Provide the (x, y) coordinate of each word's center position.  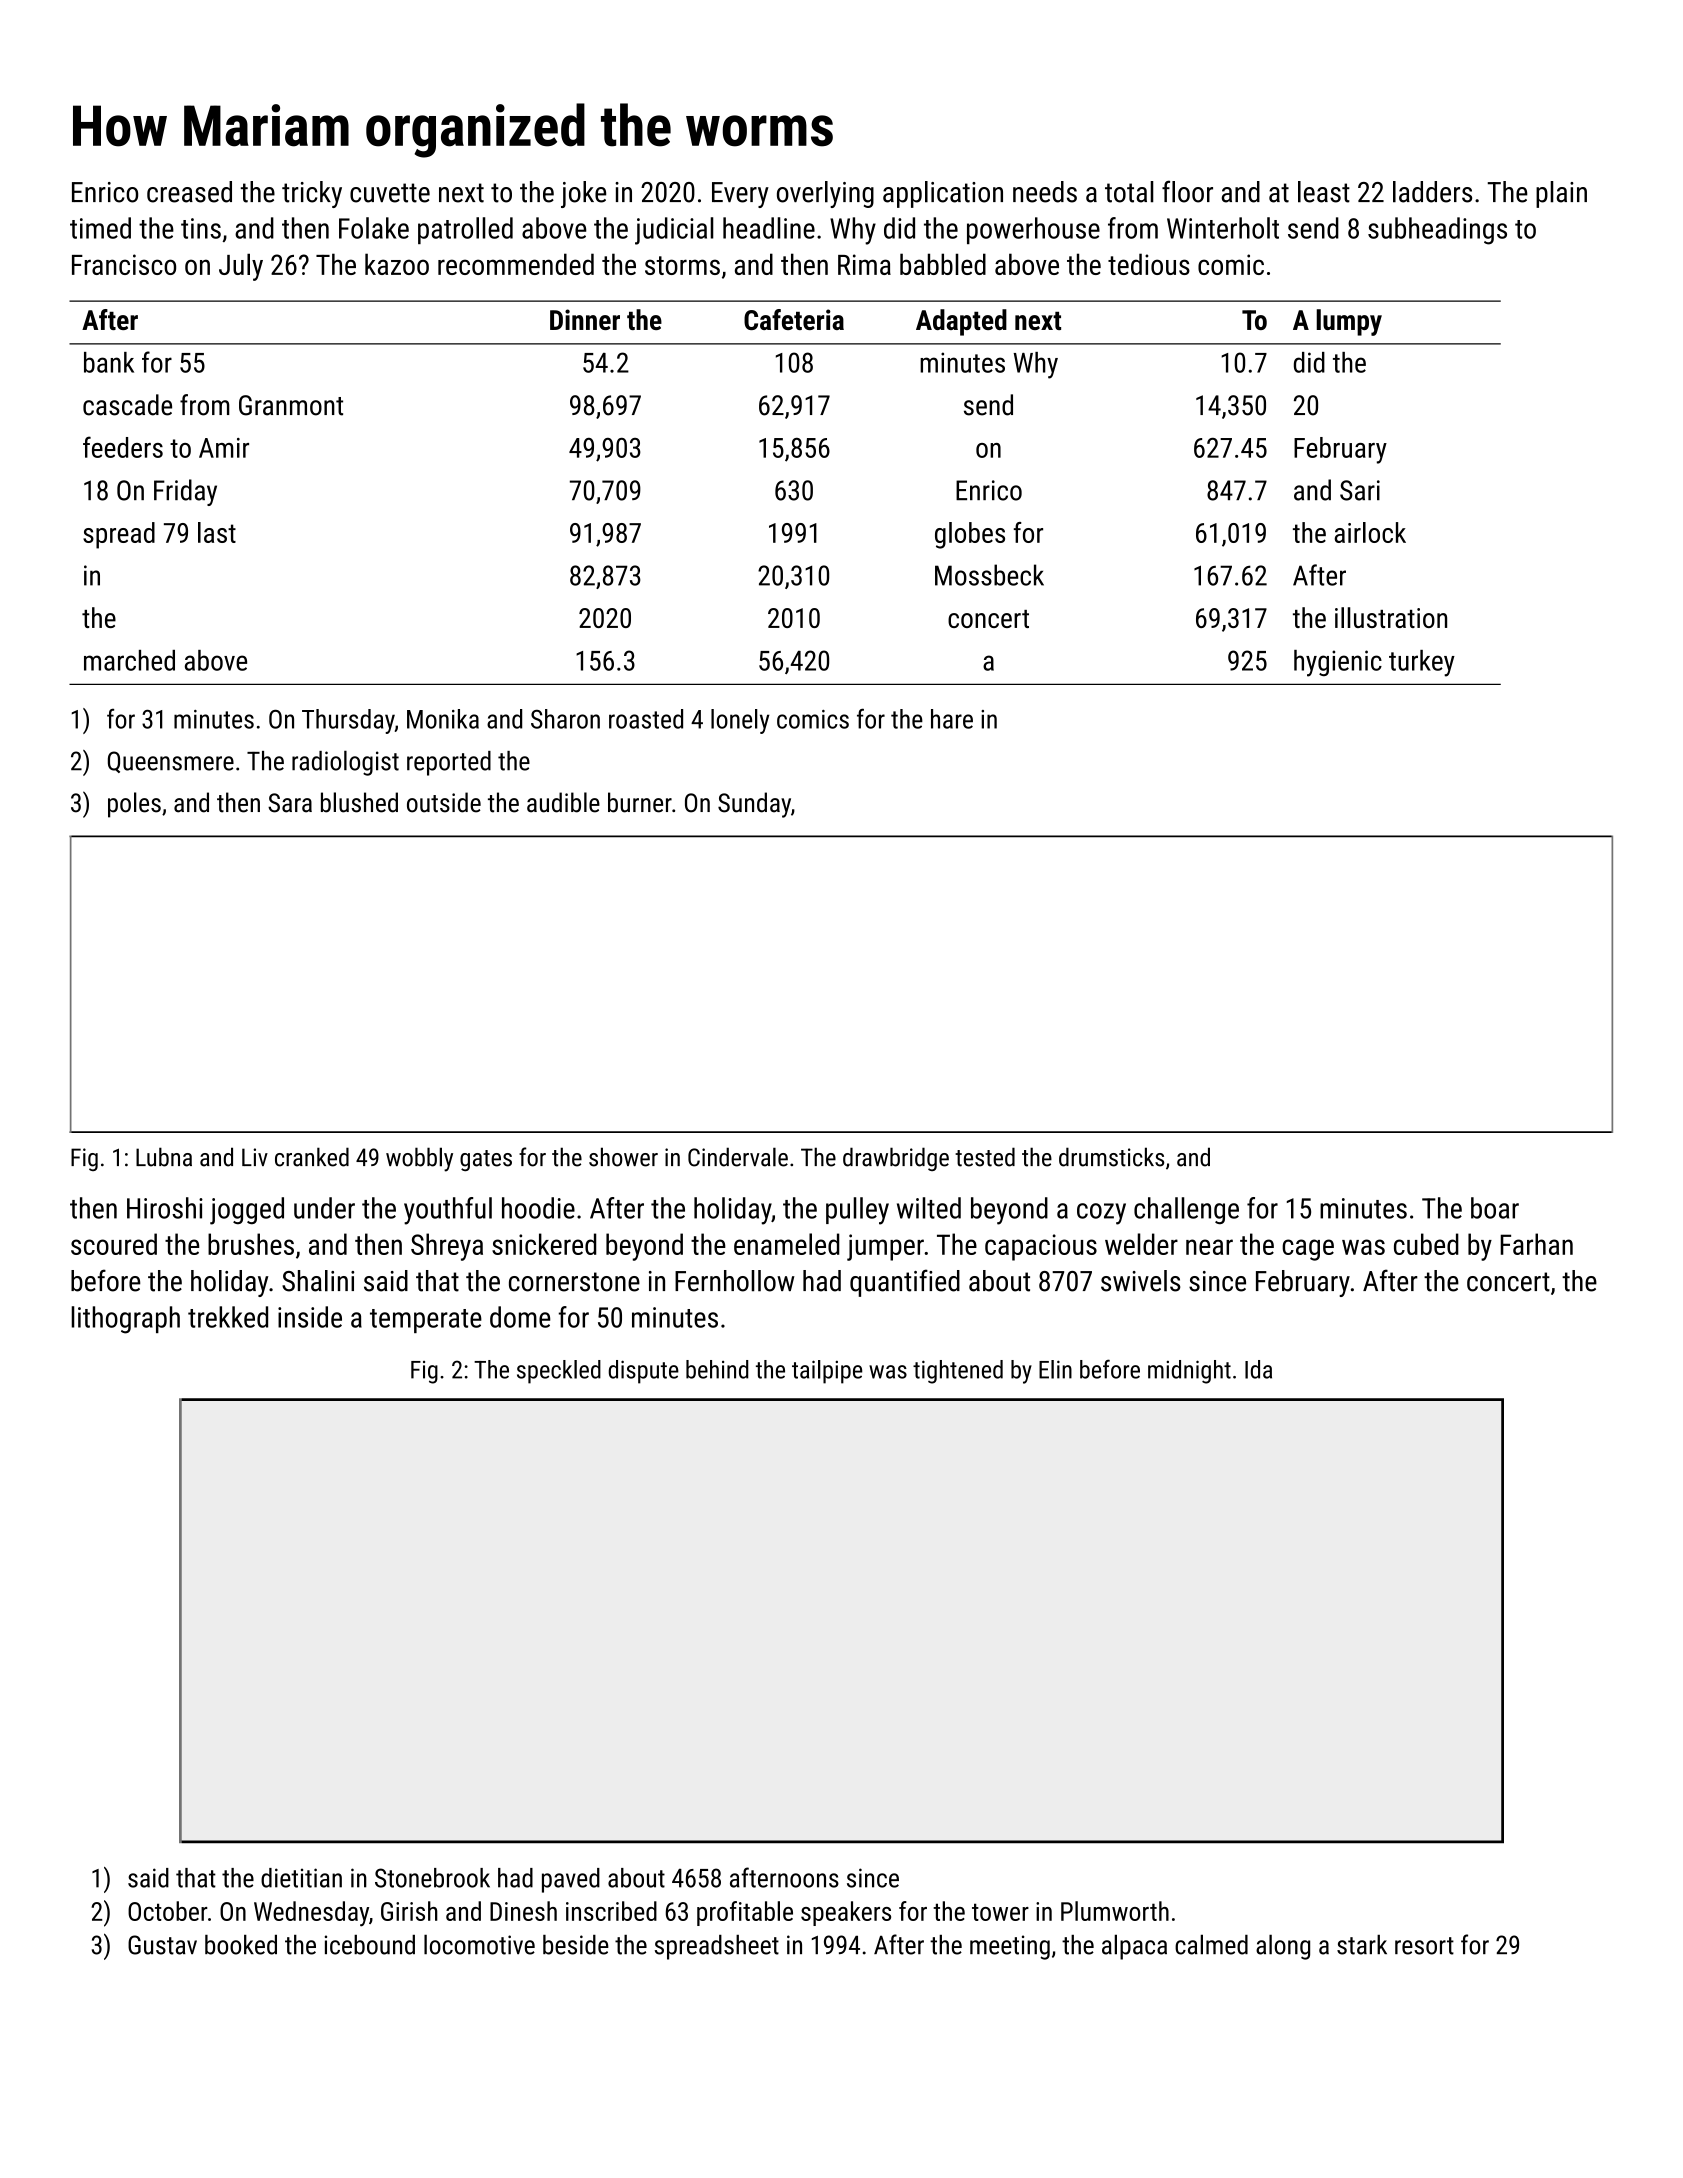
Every (740, 195)
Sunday (754, 805)
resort (1424, 1946)
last (217, 532)
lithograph (125, 1320)
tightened (958, 1372)
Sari (1360, 490)
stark (1362, 1945)
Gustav (162, 1945)
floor (1187, 191)
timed (100, 228)
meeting (1010, 1947)
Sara (290, 803)
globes (970, 535)
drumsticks (1111, 1157)
